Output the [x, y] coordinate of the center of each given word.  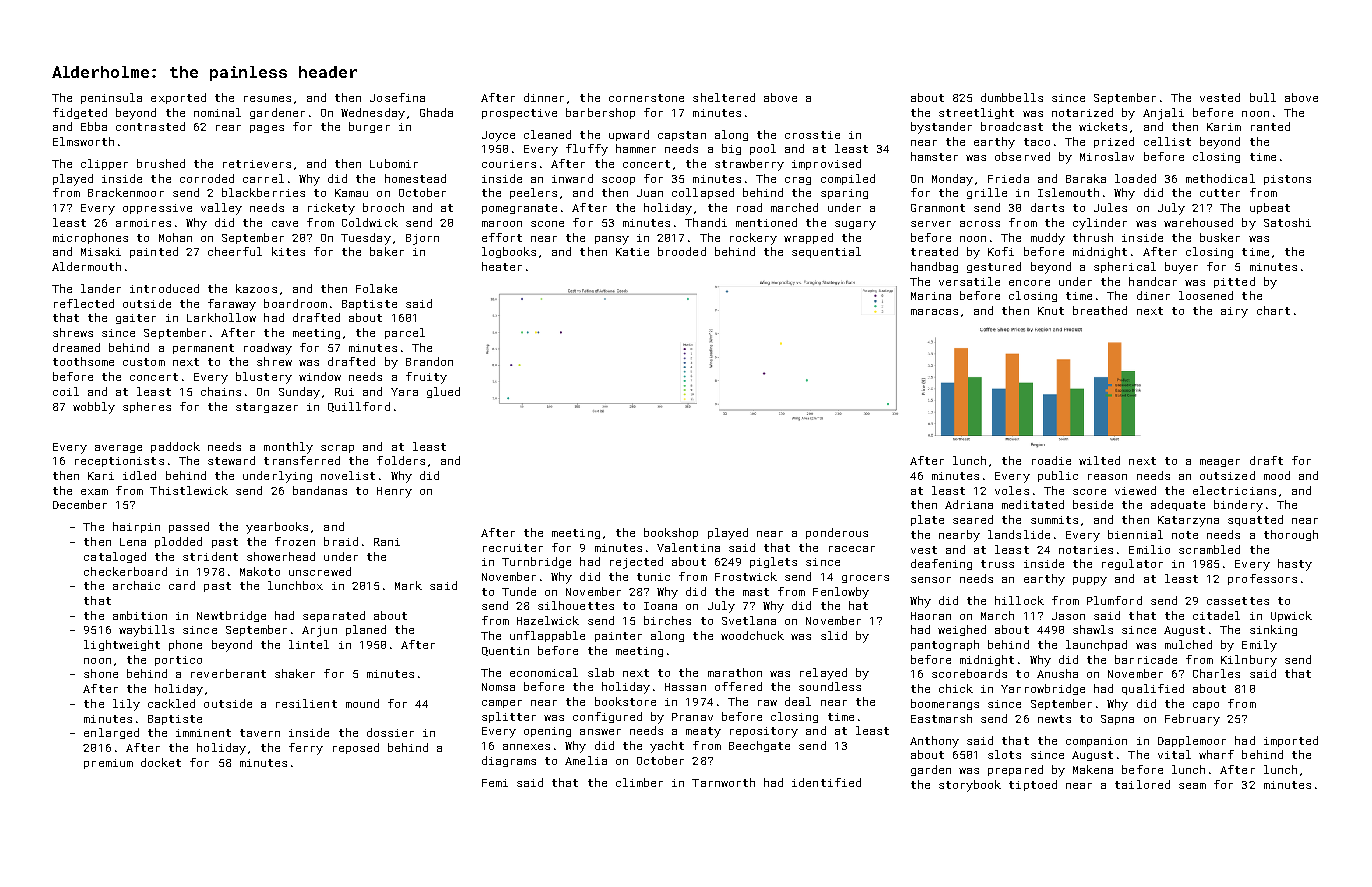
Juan [650, 193]
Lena [133, 542]
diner [1153, 295]
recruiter [513, 548]
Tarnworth [723, 782]
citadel [1216, 615]
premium [108, 764]
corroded [207, 178]
